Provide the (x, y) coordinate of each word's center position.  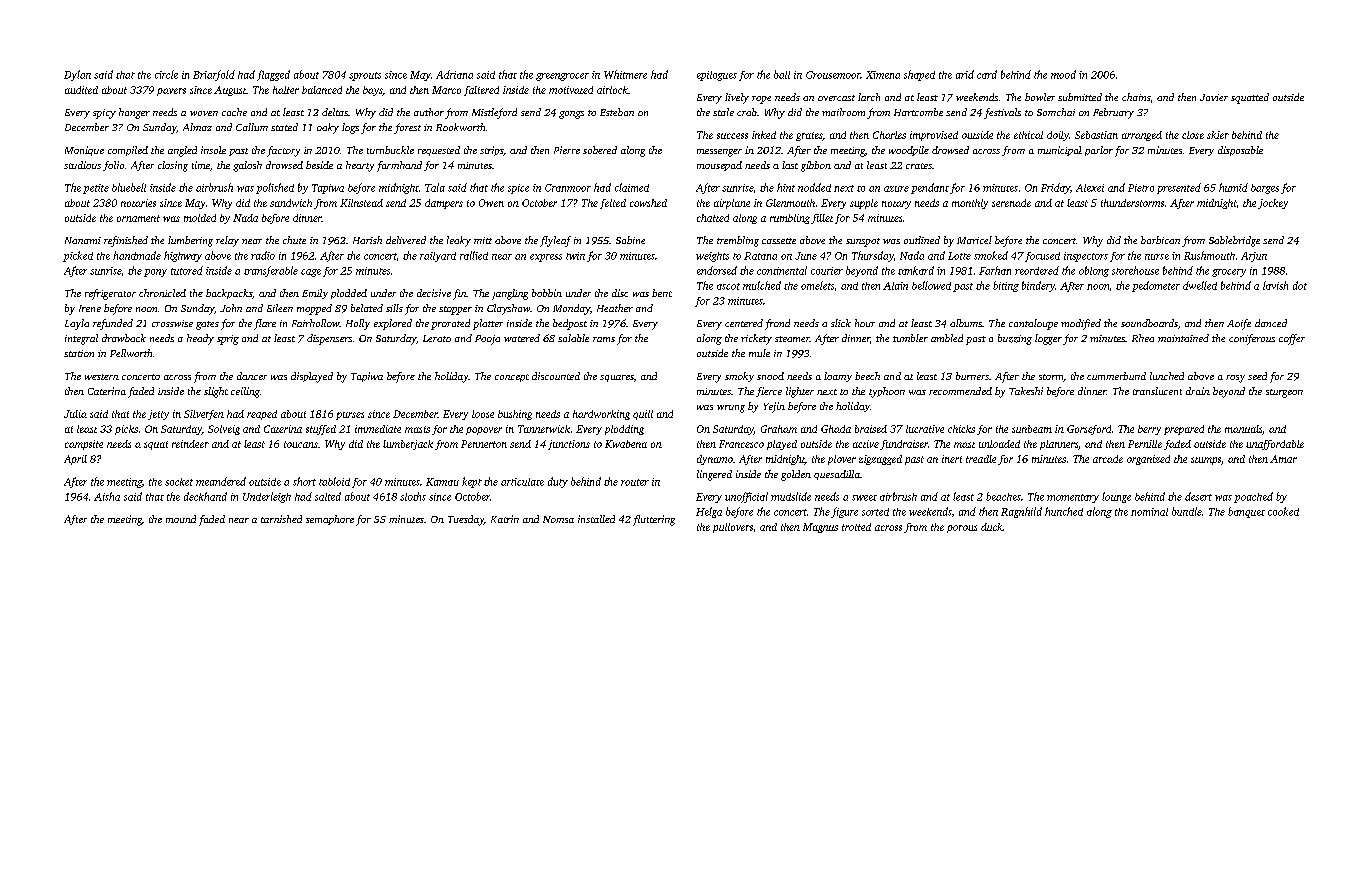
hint (786, 187)
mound (181, 519)
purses (350, 416)
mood (1063, 74)
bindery (1038, 286)
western (102, 377)
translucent (1157, 391)
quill (643, 415)
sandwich (291, 203)
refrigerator (110, 294)
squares (617, 378)
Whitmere (625, 74)
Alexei (1090, 188)
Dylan (77, 75)
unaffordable (1275, 445)
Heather (615, 308)
